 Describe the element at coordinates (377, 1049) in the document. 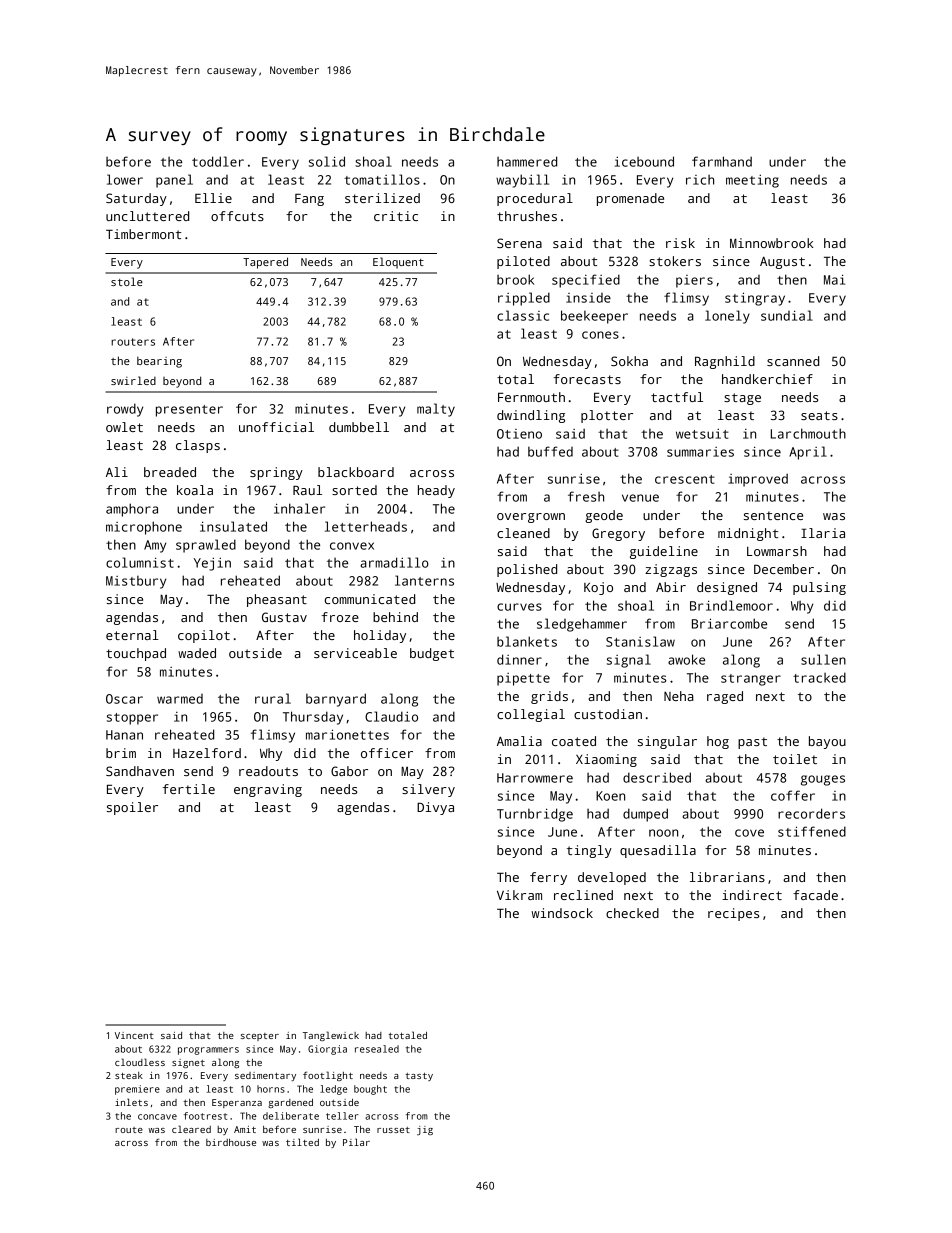

I see `resealed` at that location.
